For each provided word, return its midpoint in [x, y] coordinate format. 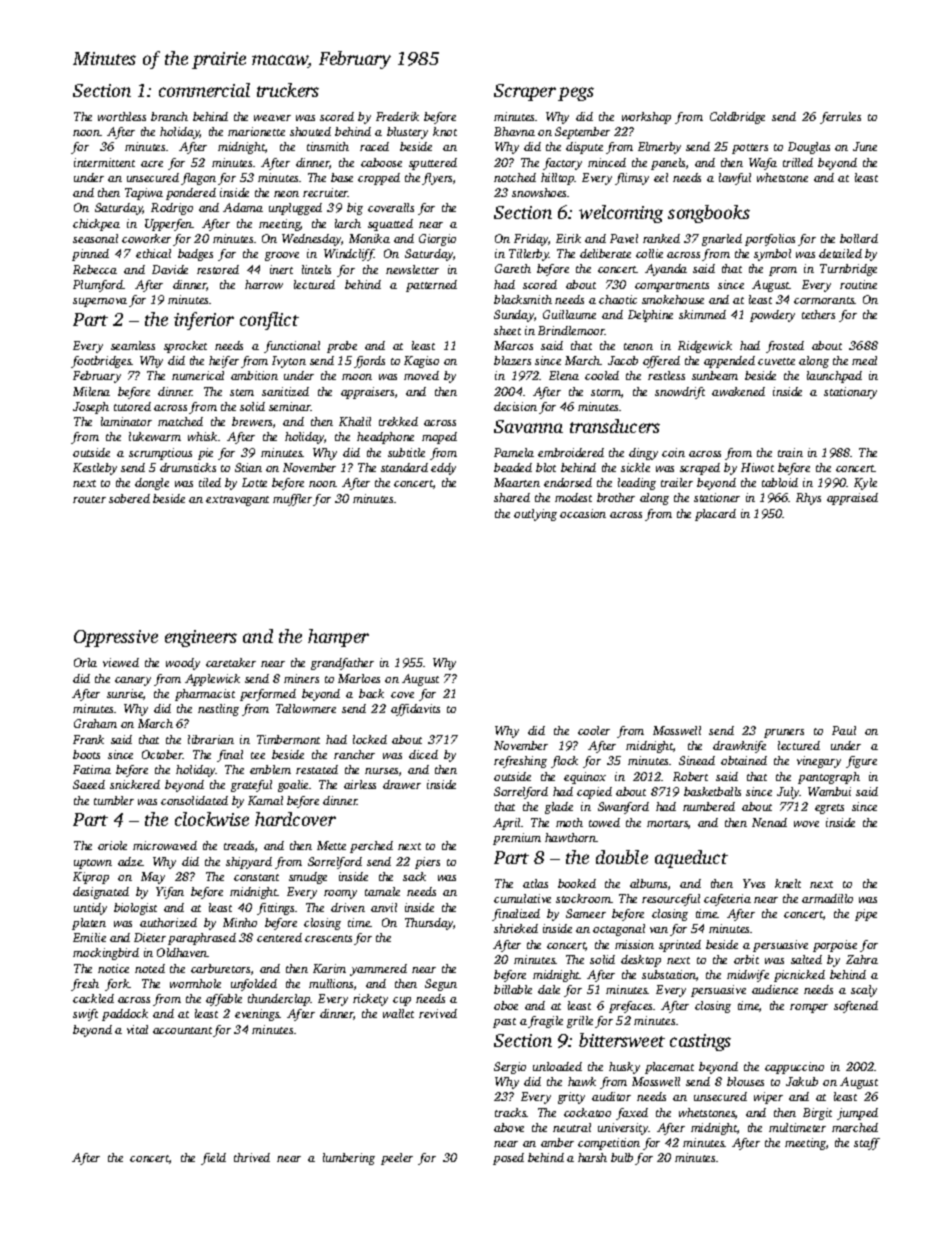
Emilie [89, 937]
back [371, 693]
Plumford [98, 286]
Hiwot [757, 467]
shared [512, 497]
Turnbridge [848, 270]
